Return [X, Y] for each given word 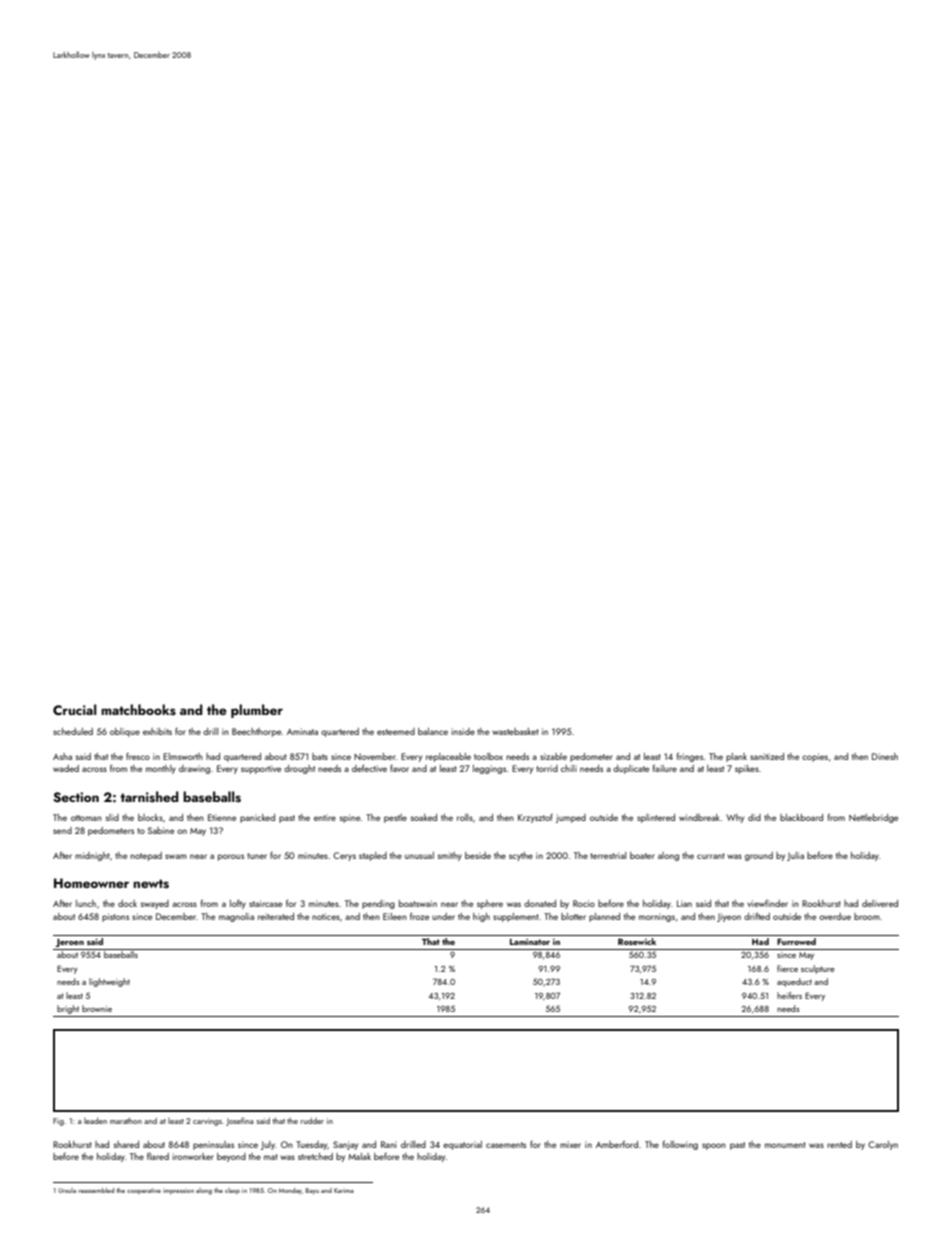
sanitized [767, 756]
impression [178, 1191]
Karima [344, 1190]
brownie [97, 1008]
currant [711, 856]
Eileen [395, 916]
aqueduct [794, 982]
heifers [789, 995]
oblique [125, 732]
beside [478, 855]
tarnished [149, 796]
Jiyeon [729, 917]
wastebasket [515, 731]
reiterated [276, 916]
